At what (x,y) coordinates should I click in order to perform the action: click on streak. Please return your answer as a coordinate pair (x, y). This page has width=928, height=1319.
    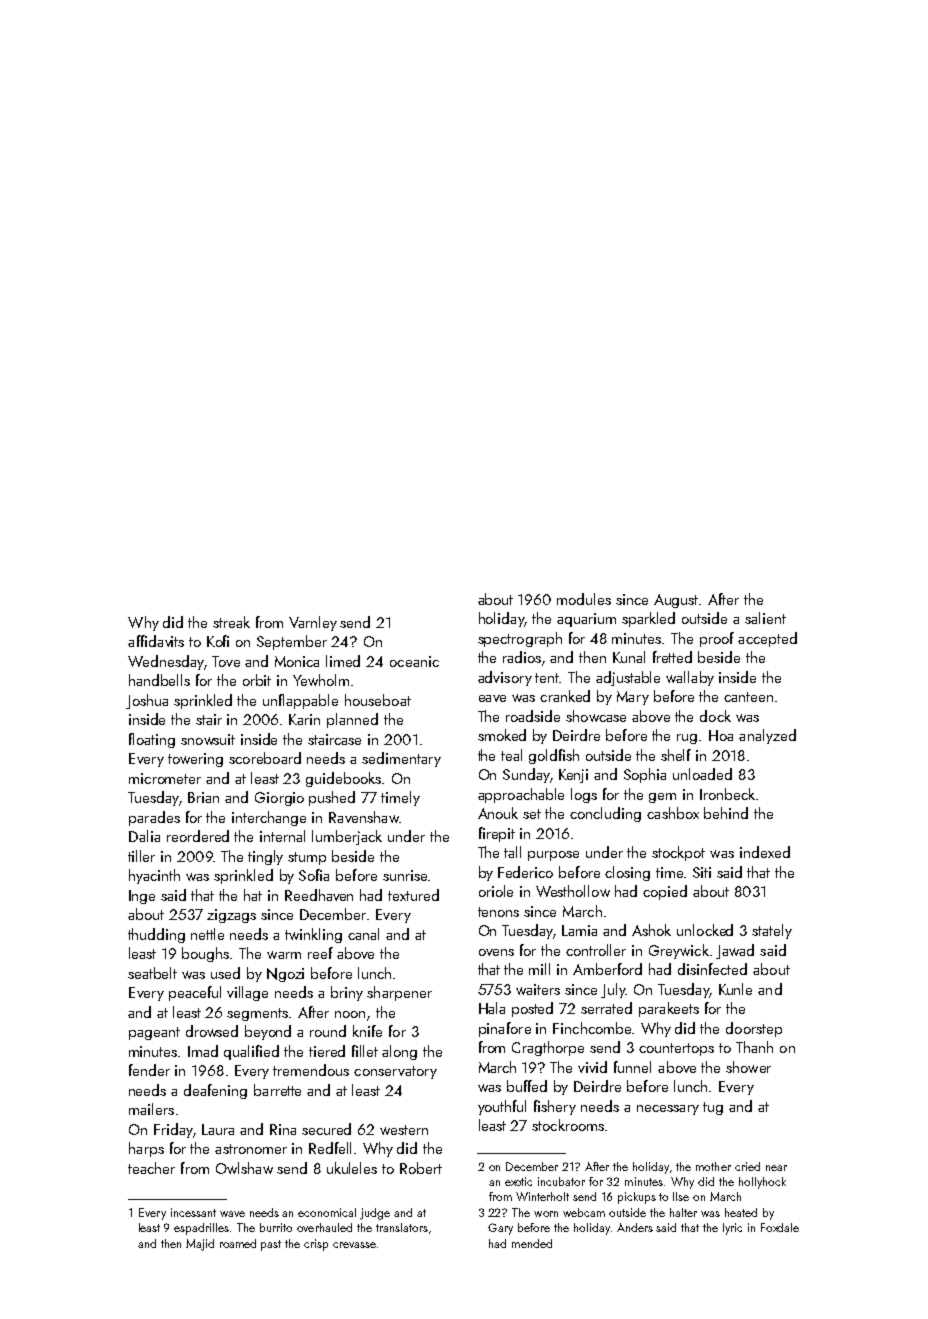
    Looking at the image, I should click on (231, 622).
